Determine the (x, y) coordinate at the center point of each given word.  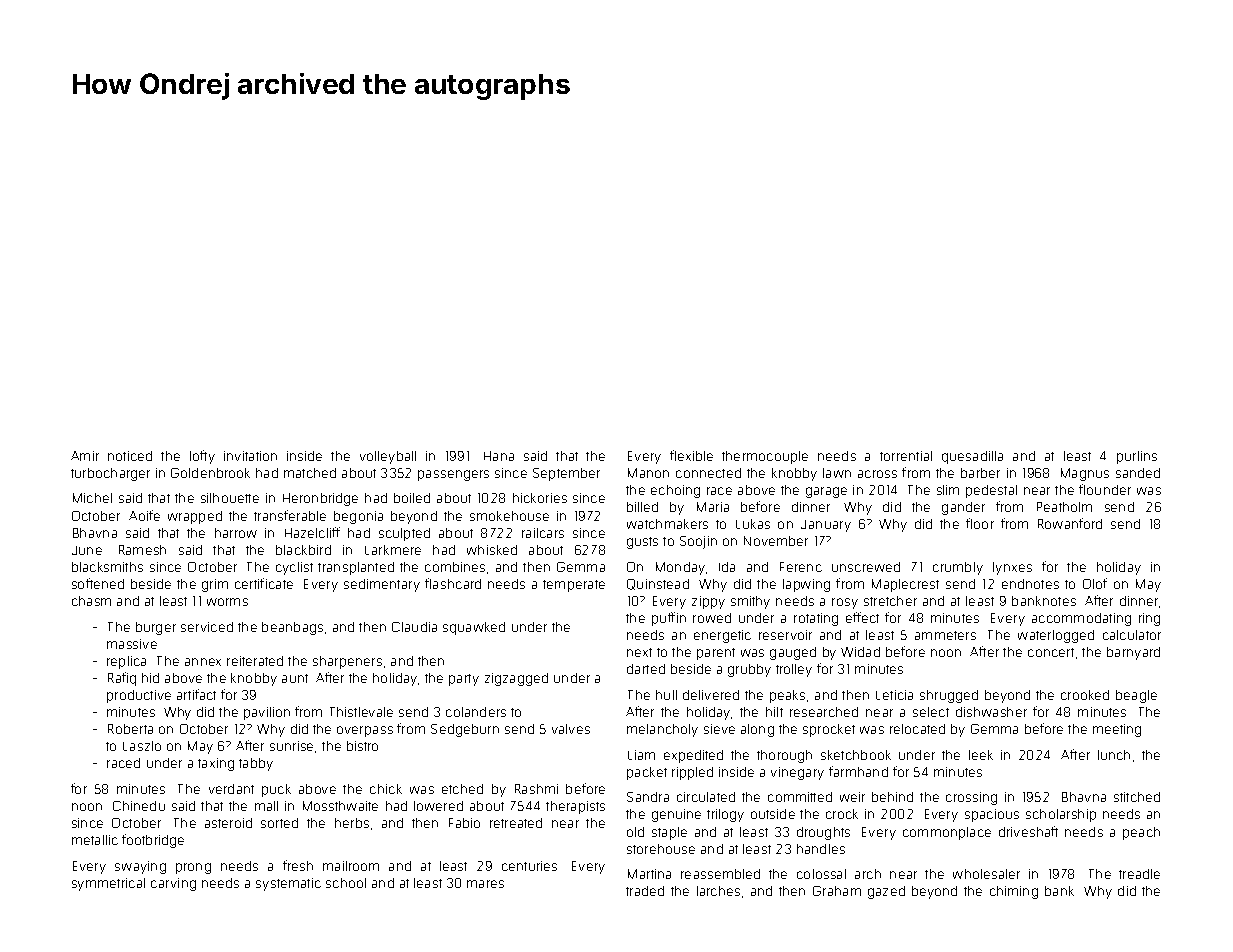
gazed (886, 892)
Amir (85, 456)
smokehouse (509, 516)
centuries (529, 866)
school (346, 883)
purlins (1137, 457)
